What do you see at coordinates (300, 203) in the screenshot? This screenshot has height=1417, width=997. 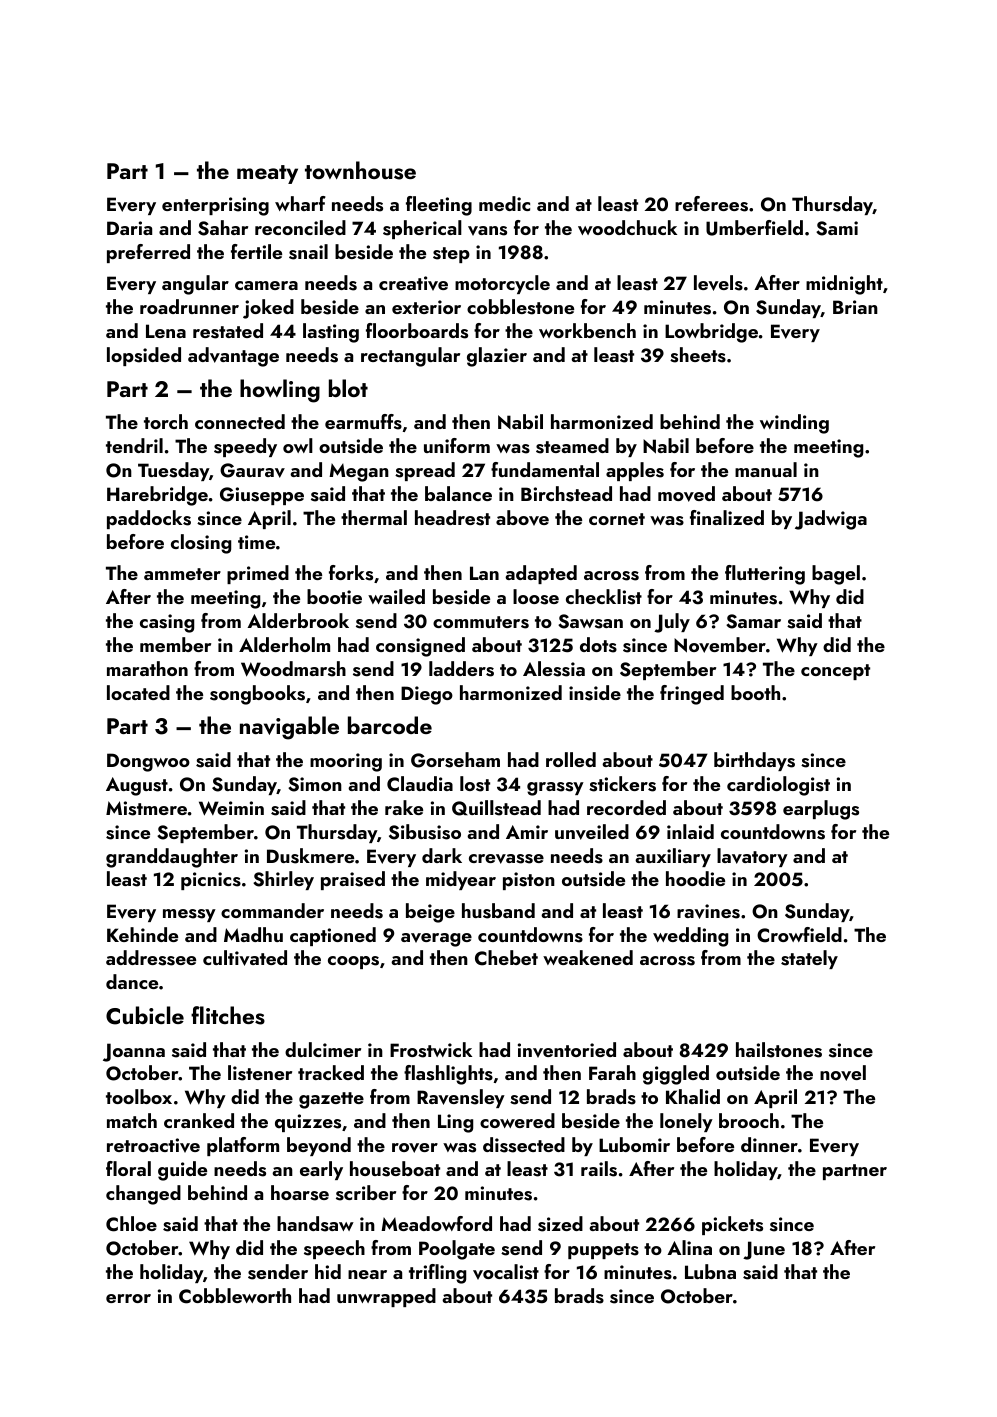 I see `wharf` at bounding box center [300, 203].
